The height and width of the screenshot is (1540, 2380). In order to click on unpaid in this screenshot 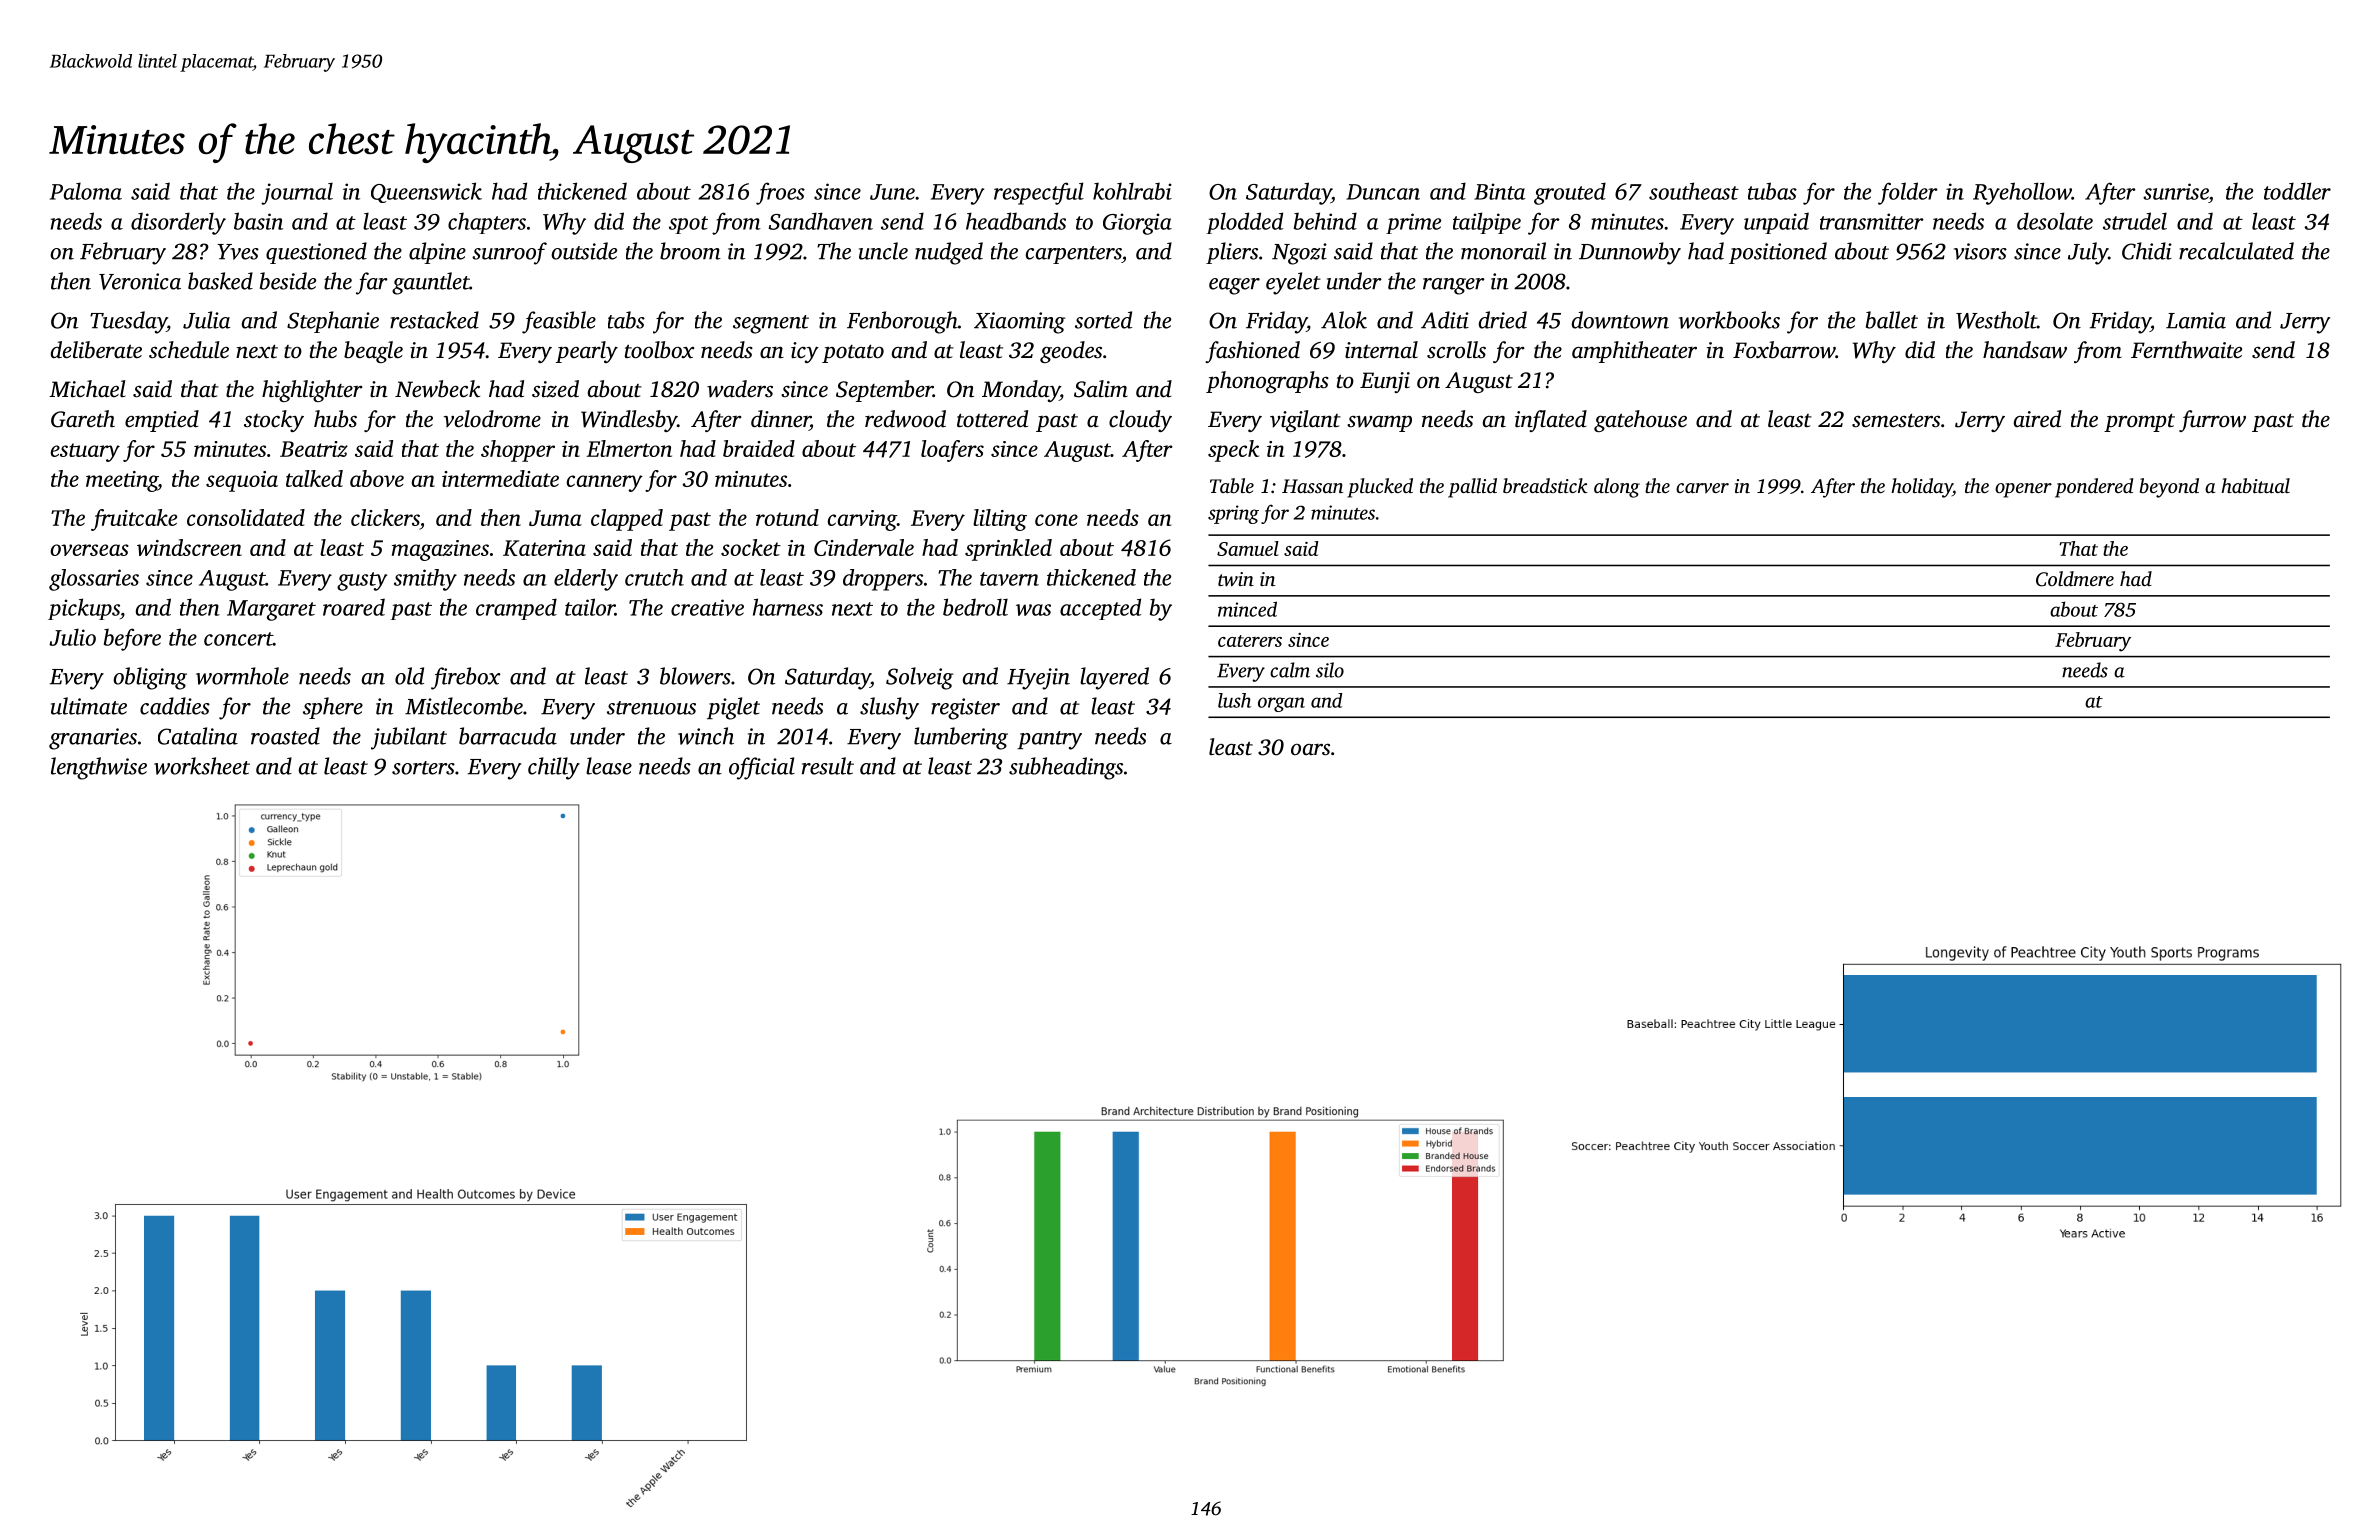, I will do `click(1776, 223)`.
